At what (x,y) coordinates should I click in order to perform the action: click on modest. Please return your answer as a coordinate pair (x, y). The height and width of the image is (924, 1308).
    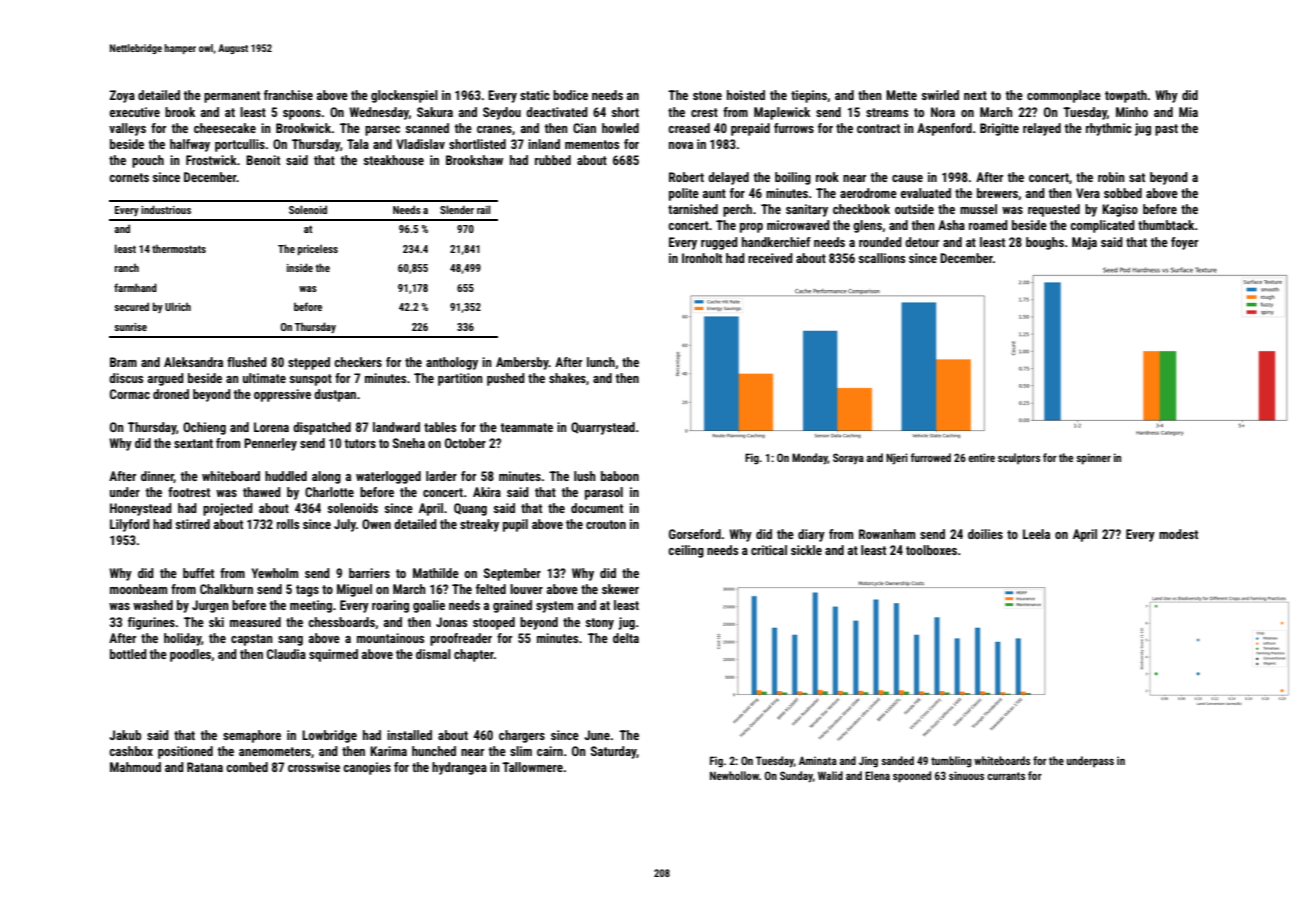
    Looking at the image, I should click on (1178, 534).
